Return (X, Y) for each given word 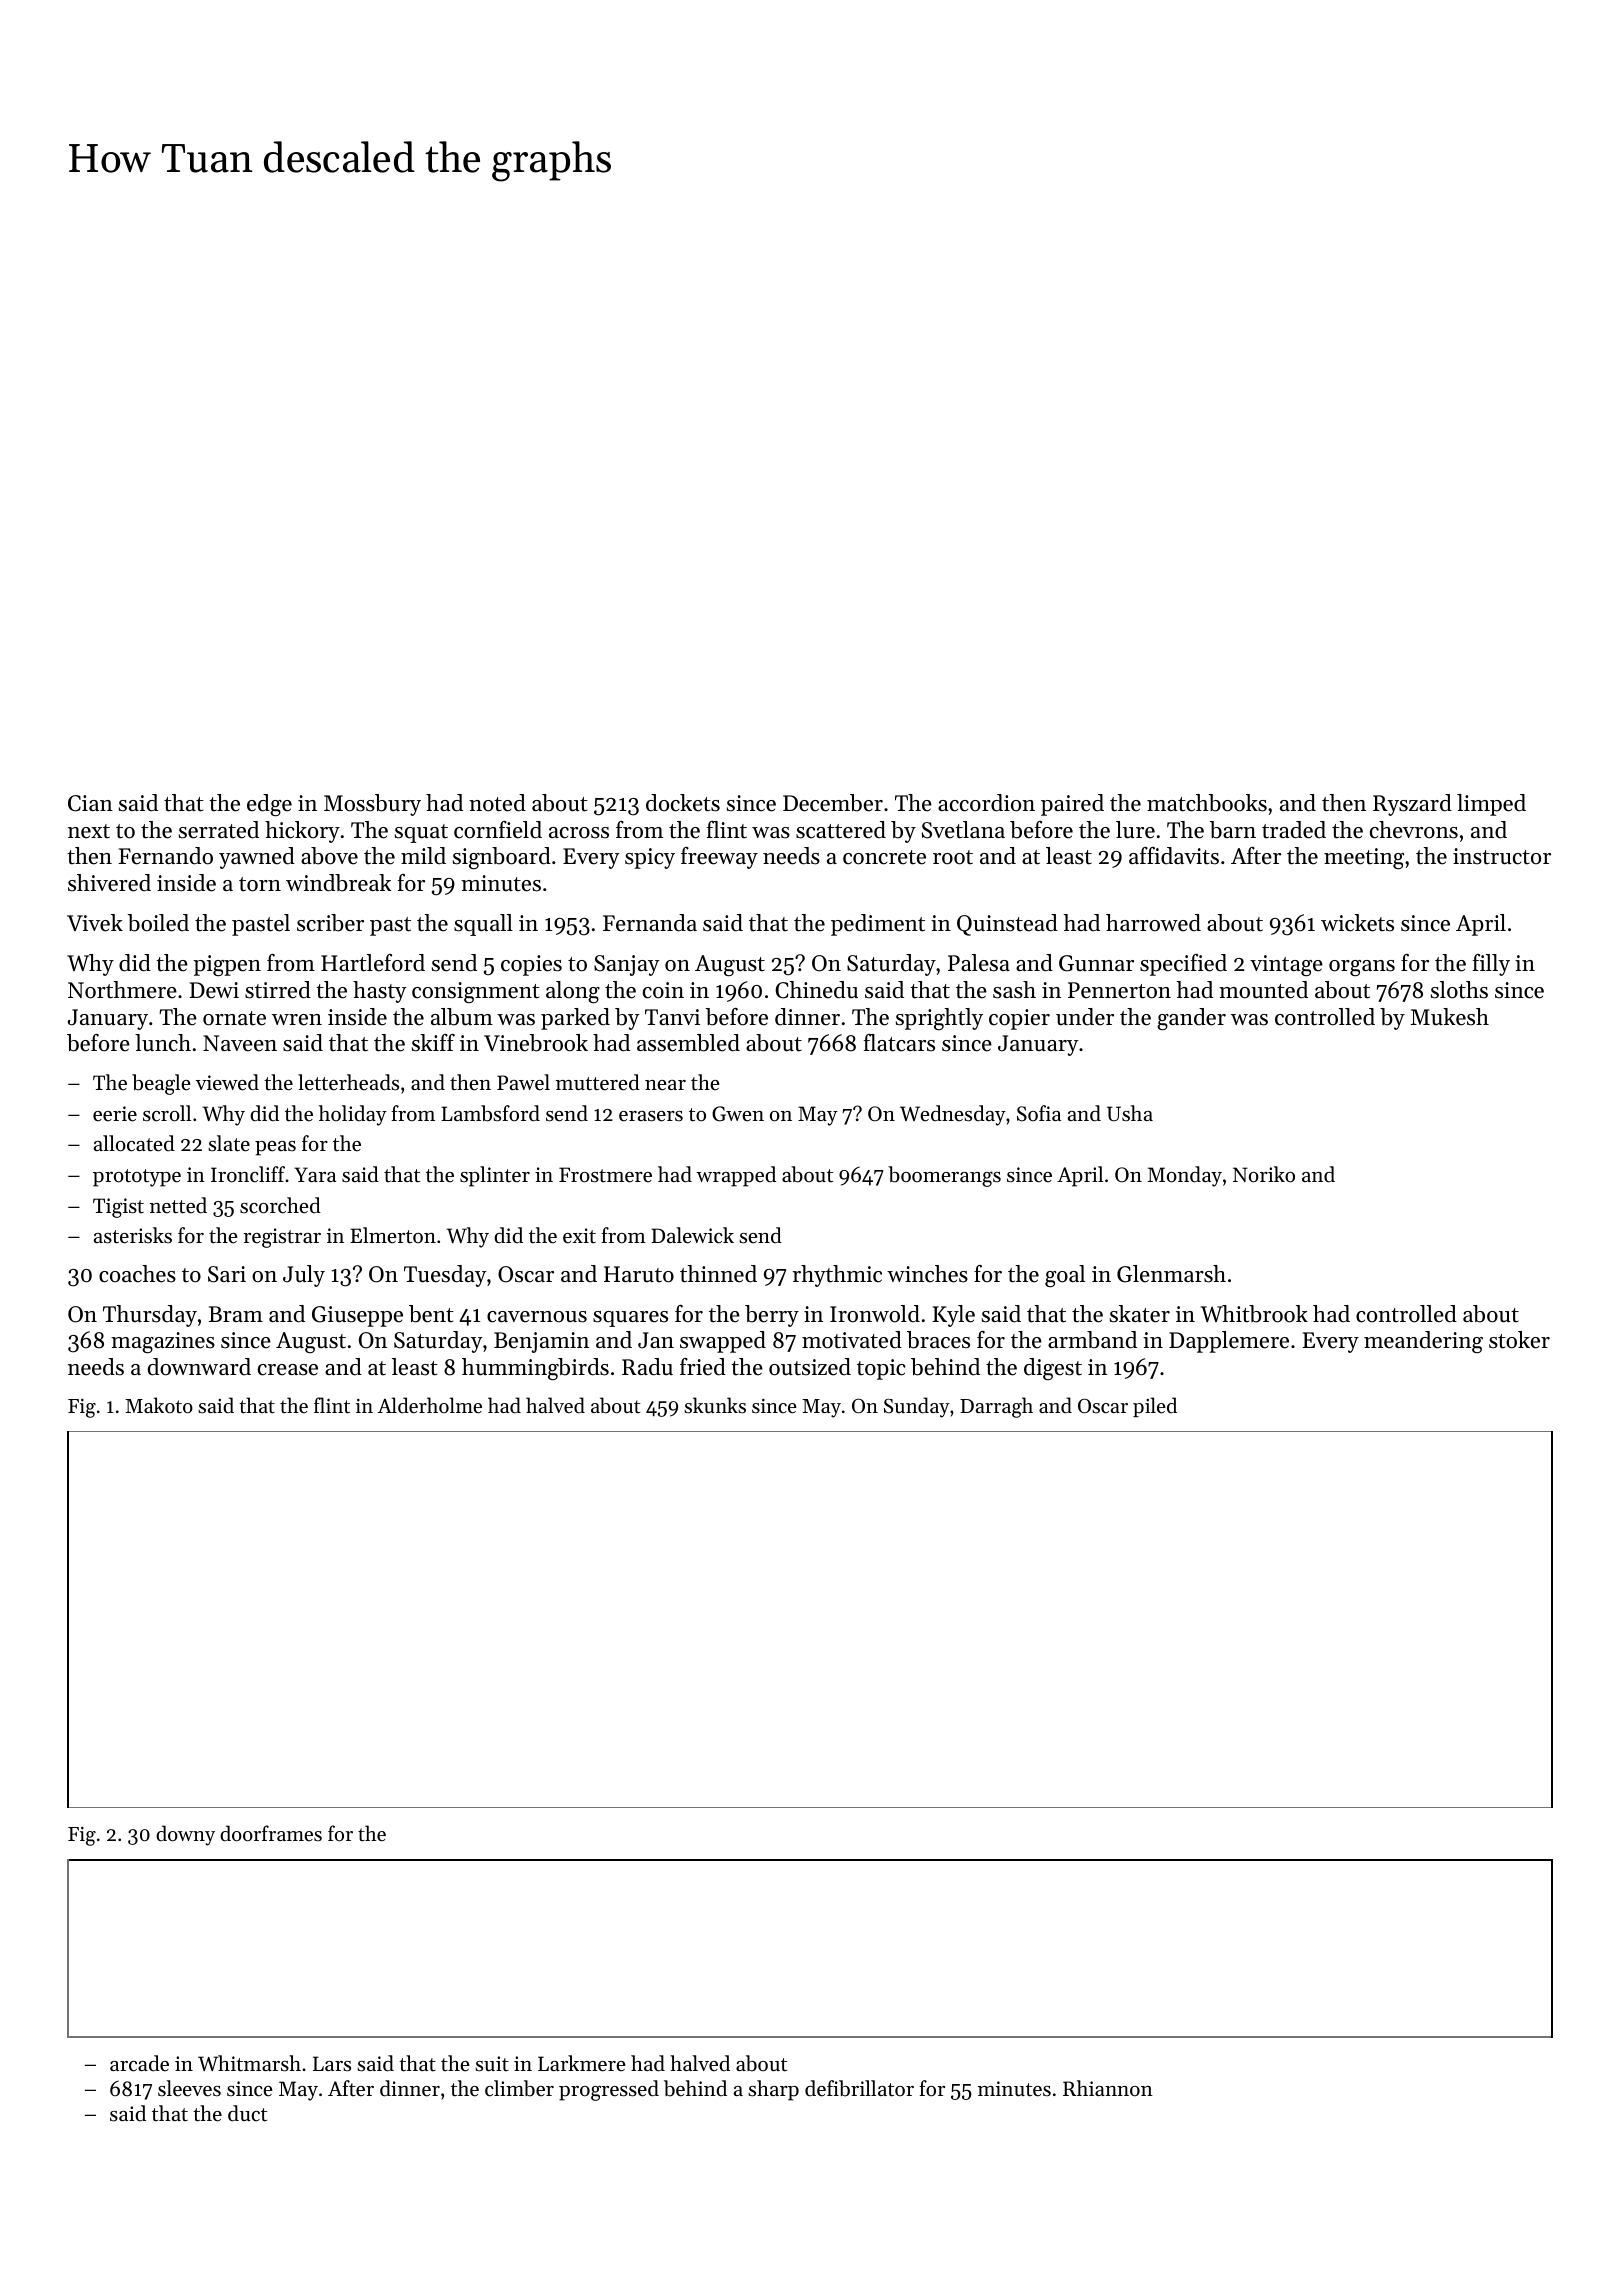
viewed (227, 1082)
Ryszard (1412, 805)
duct (247, 2113)
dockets (683, 803)
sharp (773, 2090)
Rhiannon (1108, 2088)
